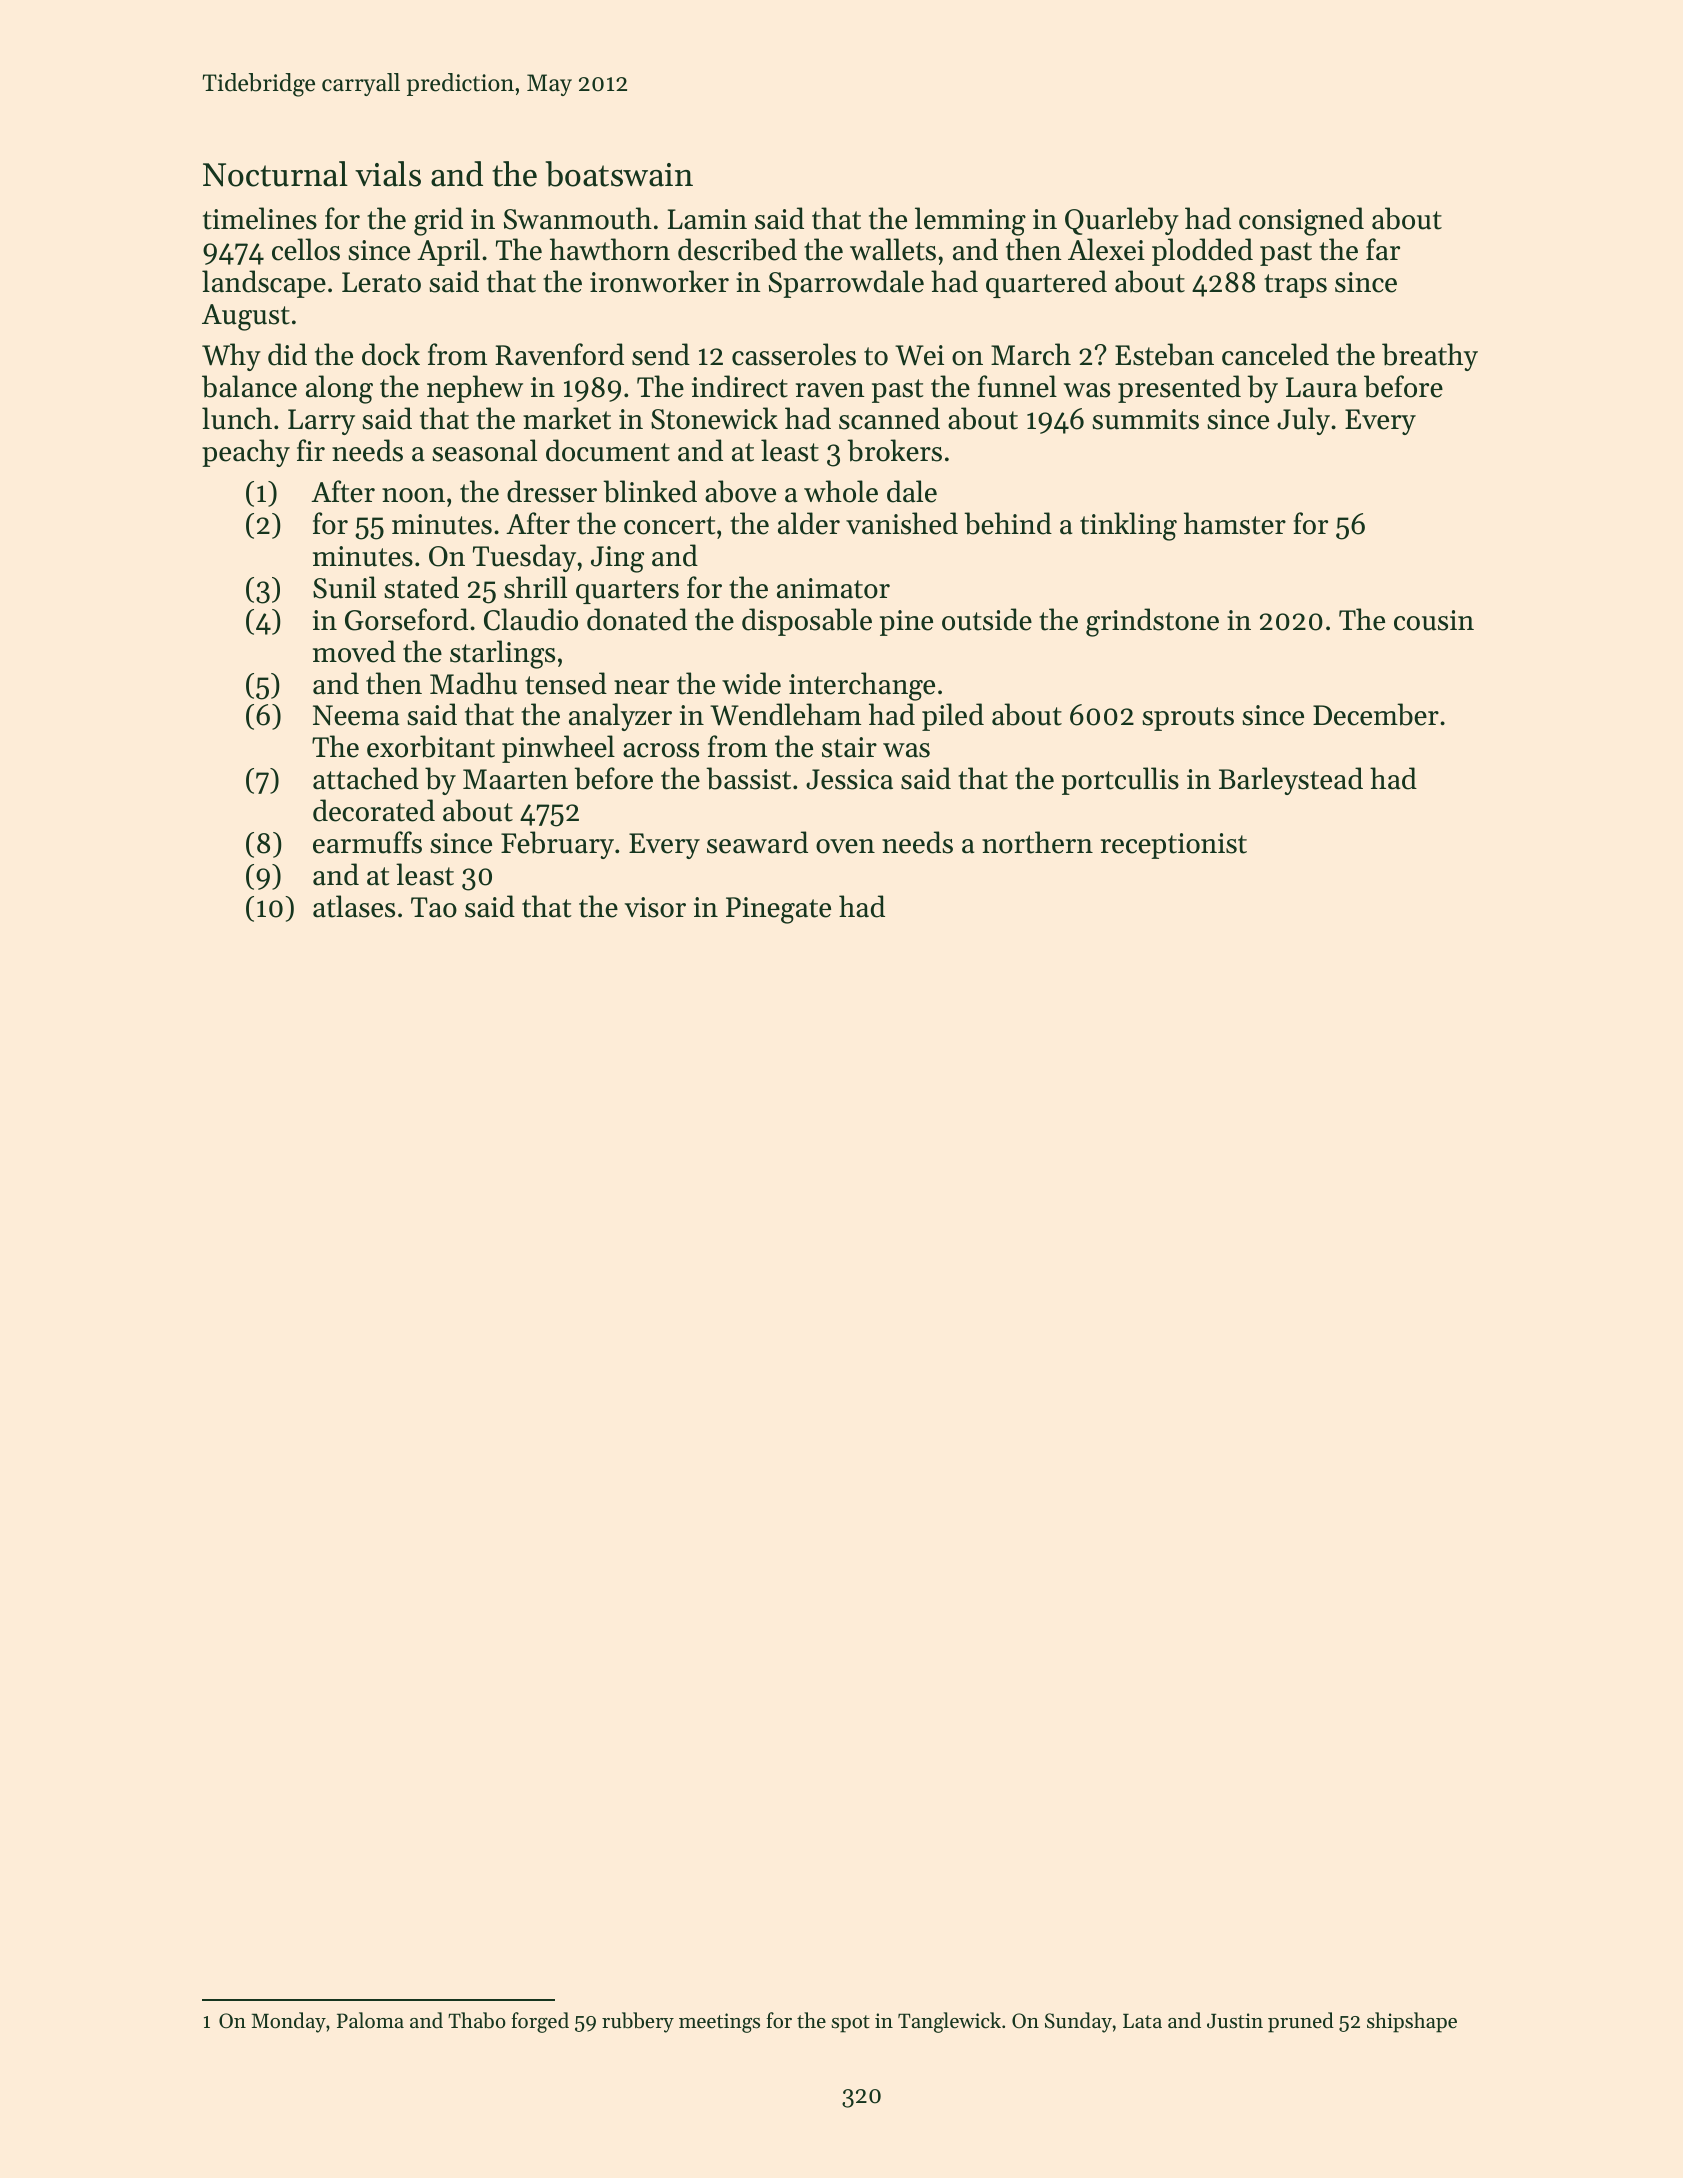  What do you see at coordinates (356, 715) in the page?
I see `Neema` at bounding box center [356, 715].
